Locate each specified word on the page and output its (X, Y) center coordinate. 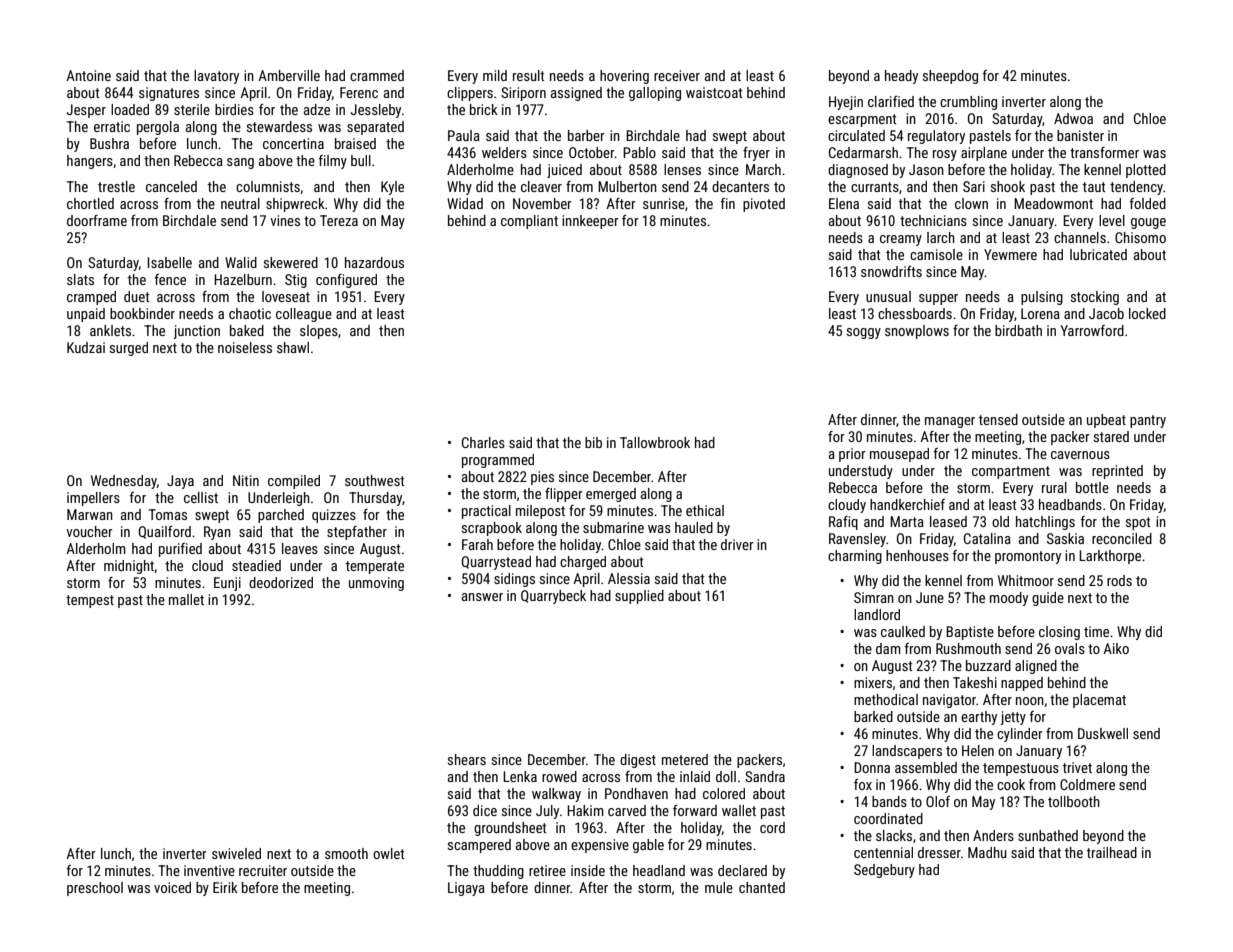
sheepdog (950, 77)
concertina (293, 143)
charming (855, 557)
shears (467, 759)
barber (586, 135)
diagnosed (858, 171)
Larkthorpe (1110, 557)
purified (180, 550)
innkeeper (590, 222)
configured (346, 281)
